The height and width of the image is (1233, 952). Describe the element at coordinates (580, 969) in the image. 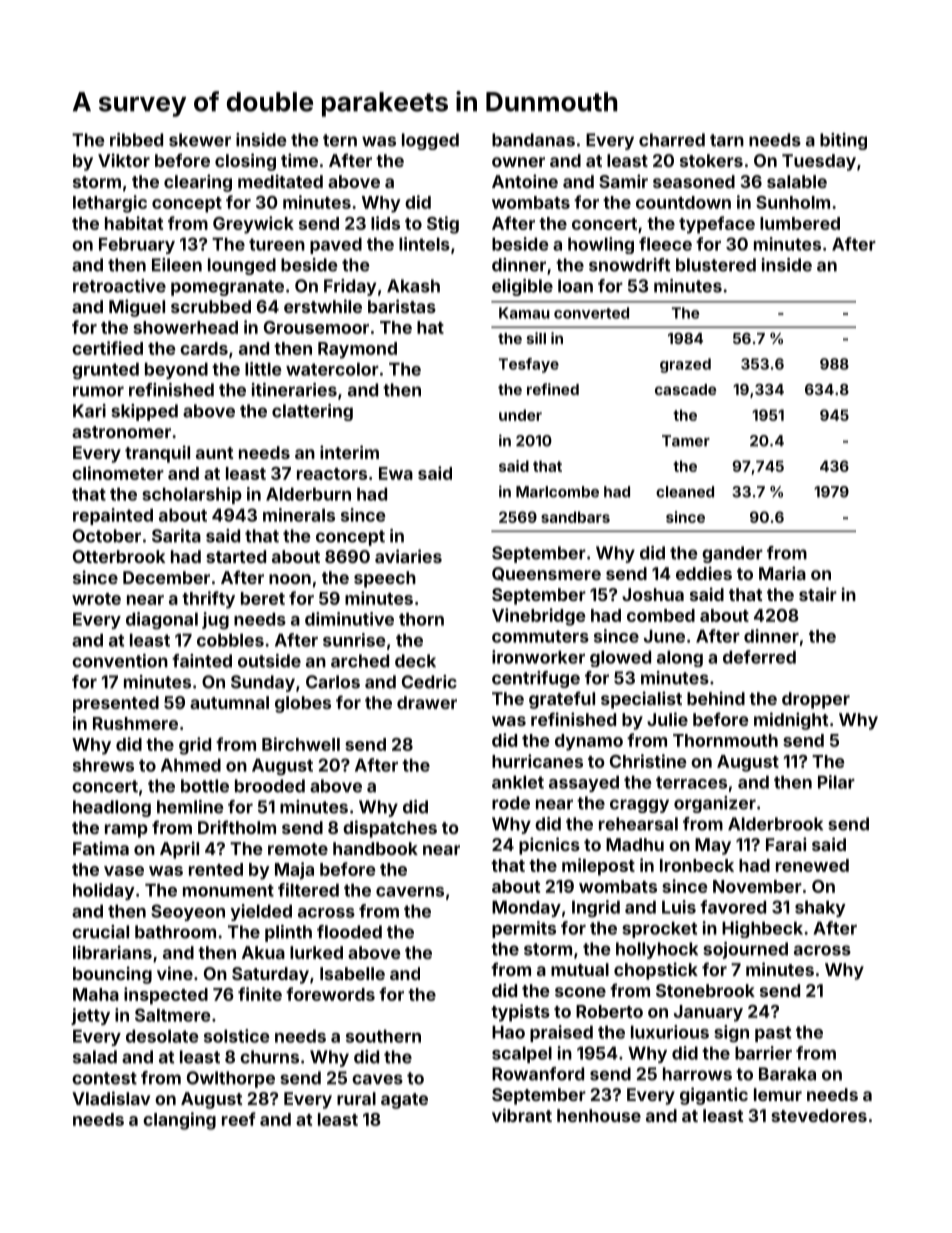

I see `mutual` at that location.
